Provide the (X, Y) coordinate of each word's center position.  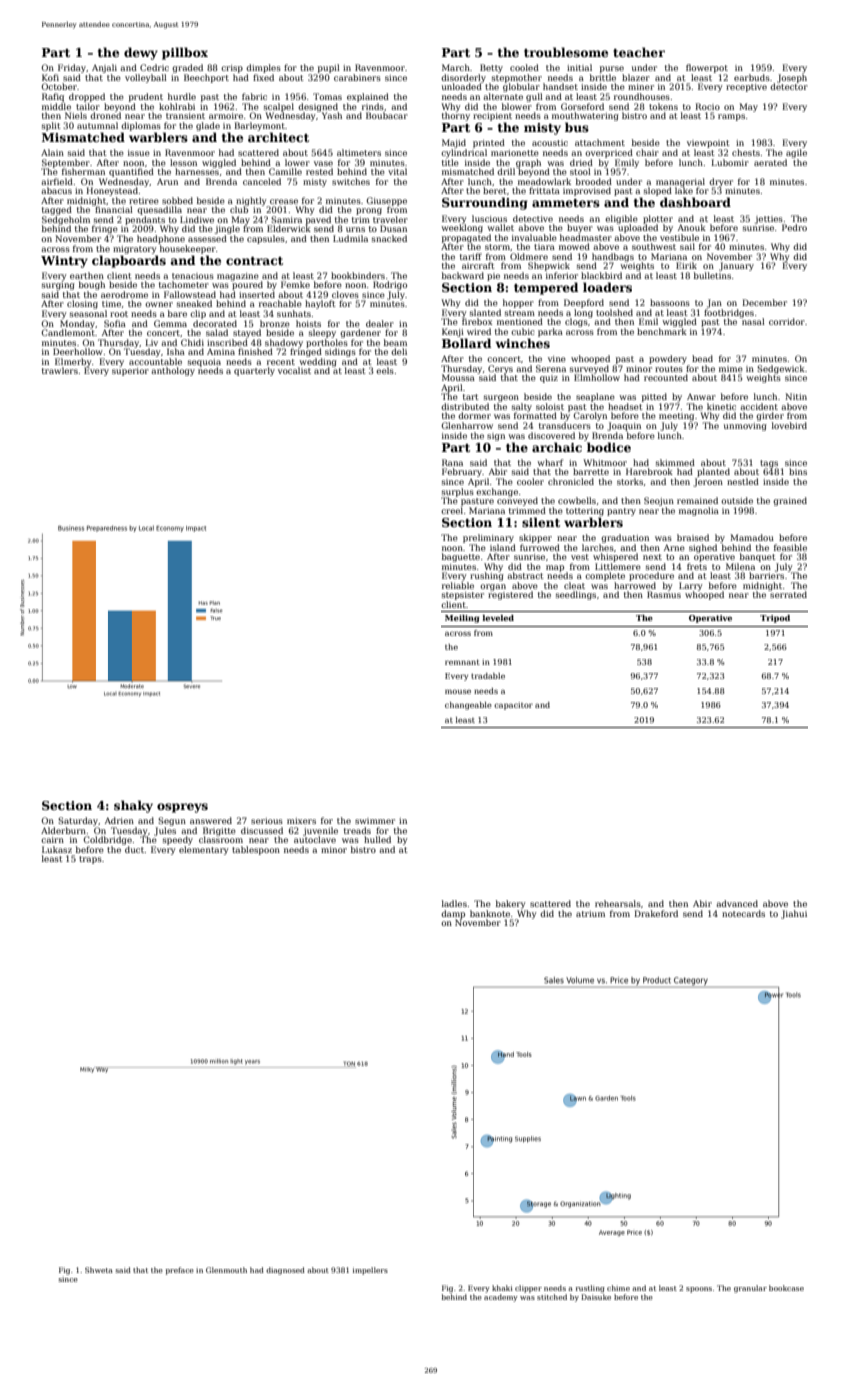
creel (452, 510)
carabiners (357, 77)
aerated (770, 162)
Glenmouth (226, 1270)
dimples (263, 68)
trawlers (60, 370)
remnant (462, 662)
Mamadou (752, 537)
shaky (133, 806)
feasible (790, 547)
